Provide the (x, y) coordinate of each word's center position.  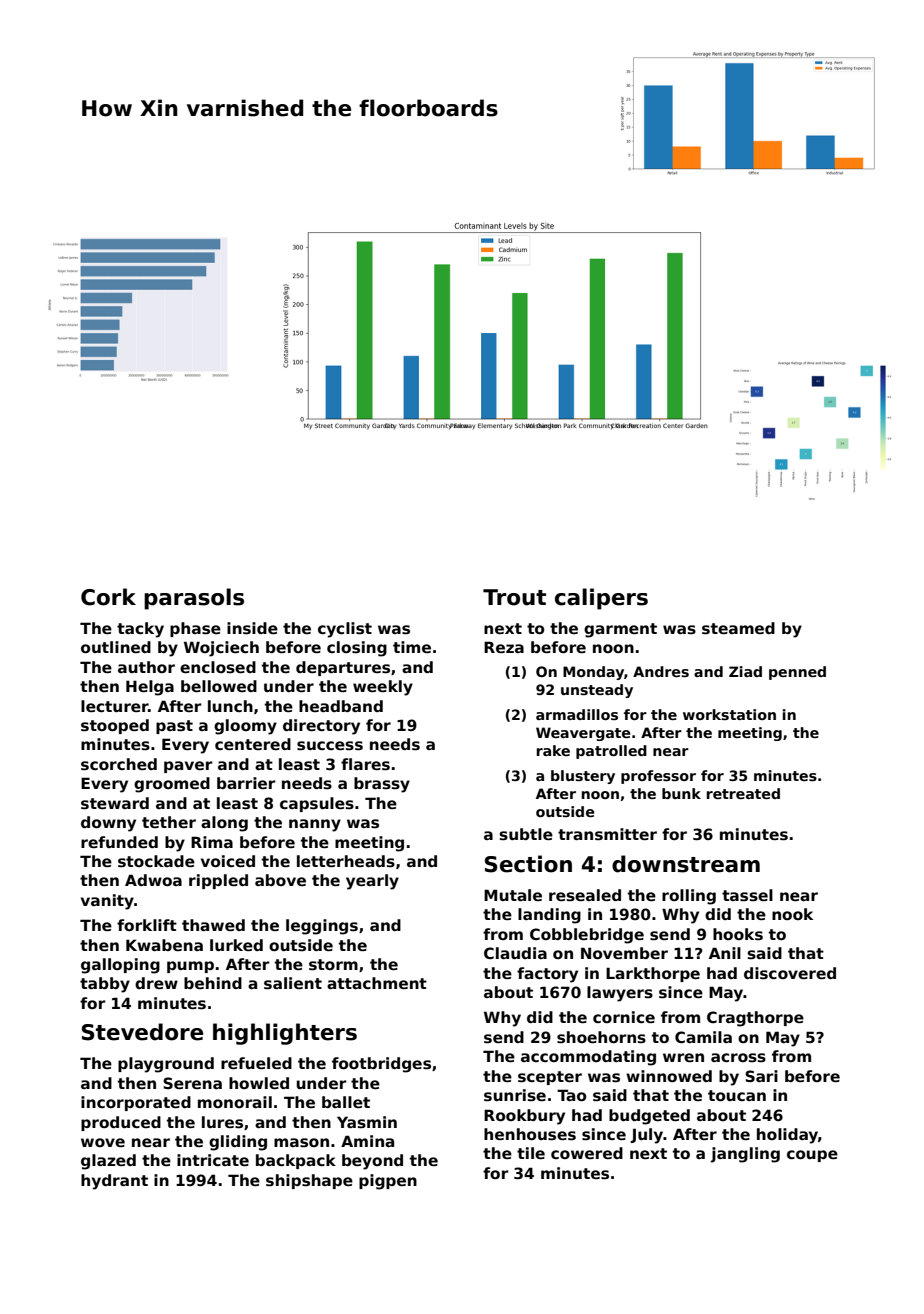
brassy (382, 785)
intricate (213, 1160)
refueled (256, 1063)
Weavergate (583, 734)
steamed (738, 628)
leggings (322, 927)
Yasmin (367, 1122)
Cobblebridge (587, 936)
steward (115, 803)
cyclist (345, 630)
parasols (194, 599)
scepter (550, 1078)
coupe (812, 1156)
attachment (377, 983)
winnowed (669, 1076)
